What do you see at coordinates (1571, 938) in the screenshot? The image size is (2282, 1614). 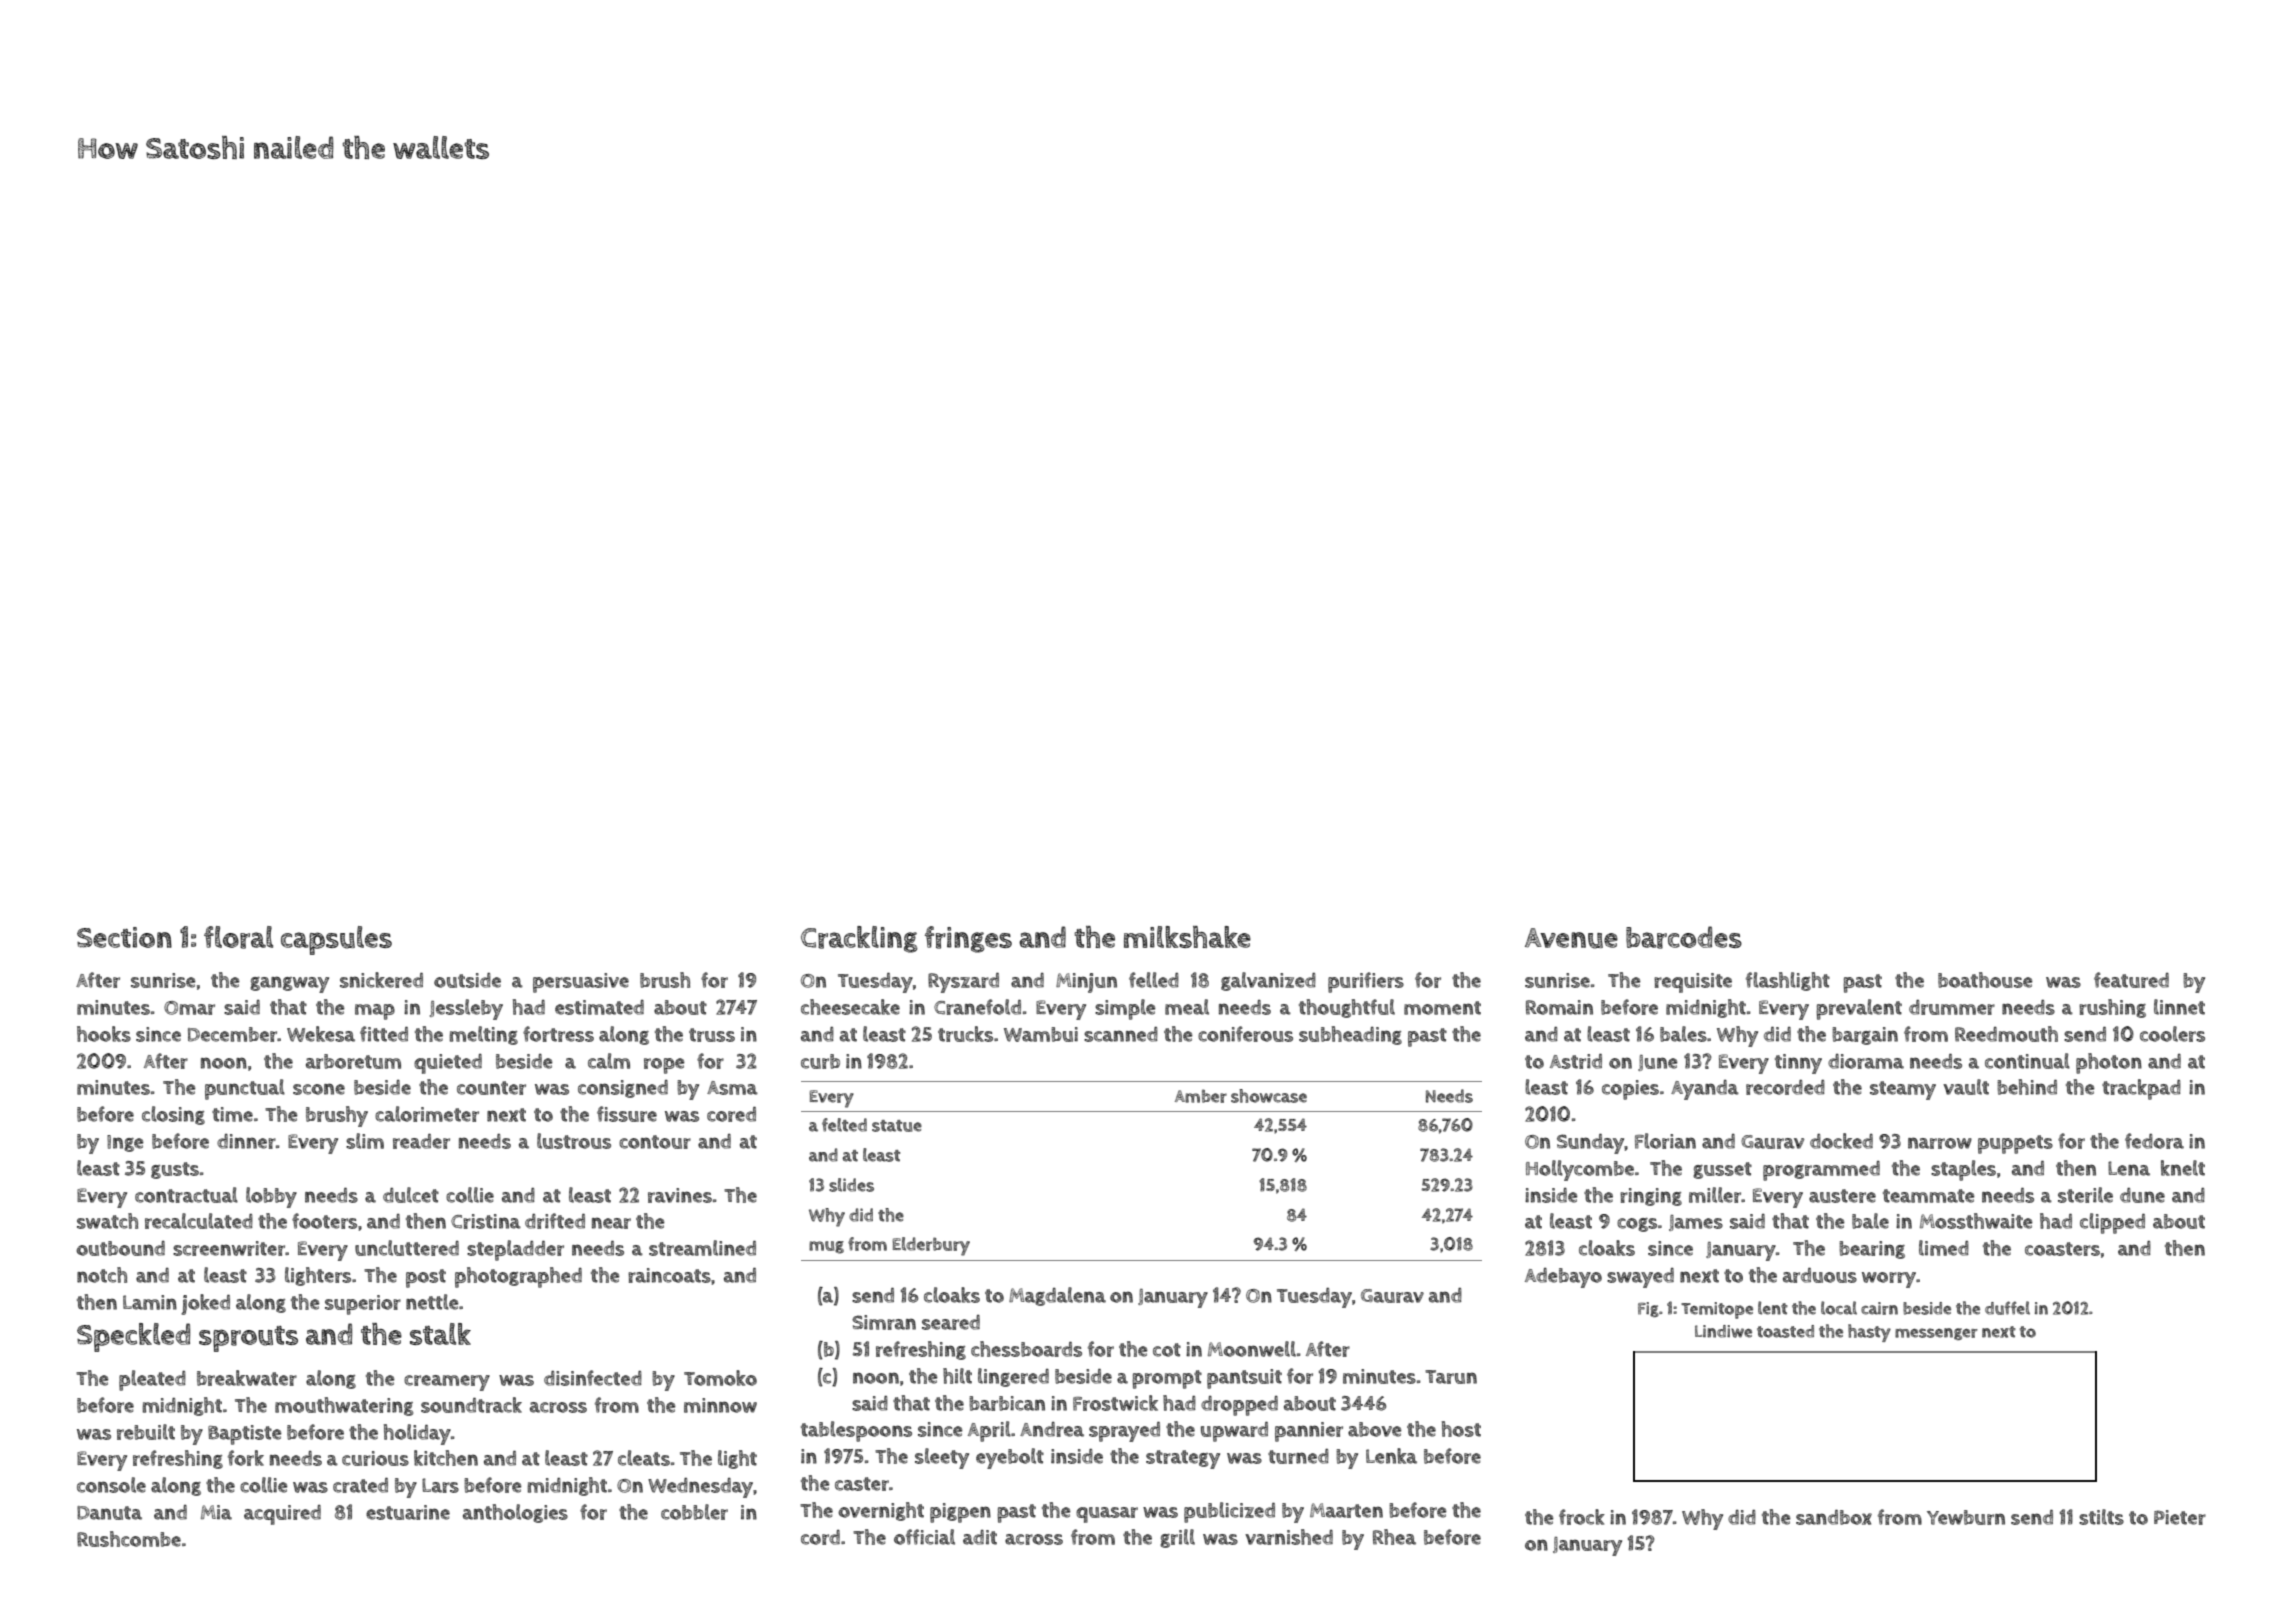 I see `Avenue` at bounding box center [1571, 938].
